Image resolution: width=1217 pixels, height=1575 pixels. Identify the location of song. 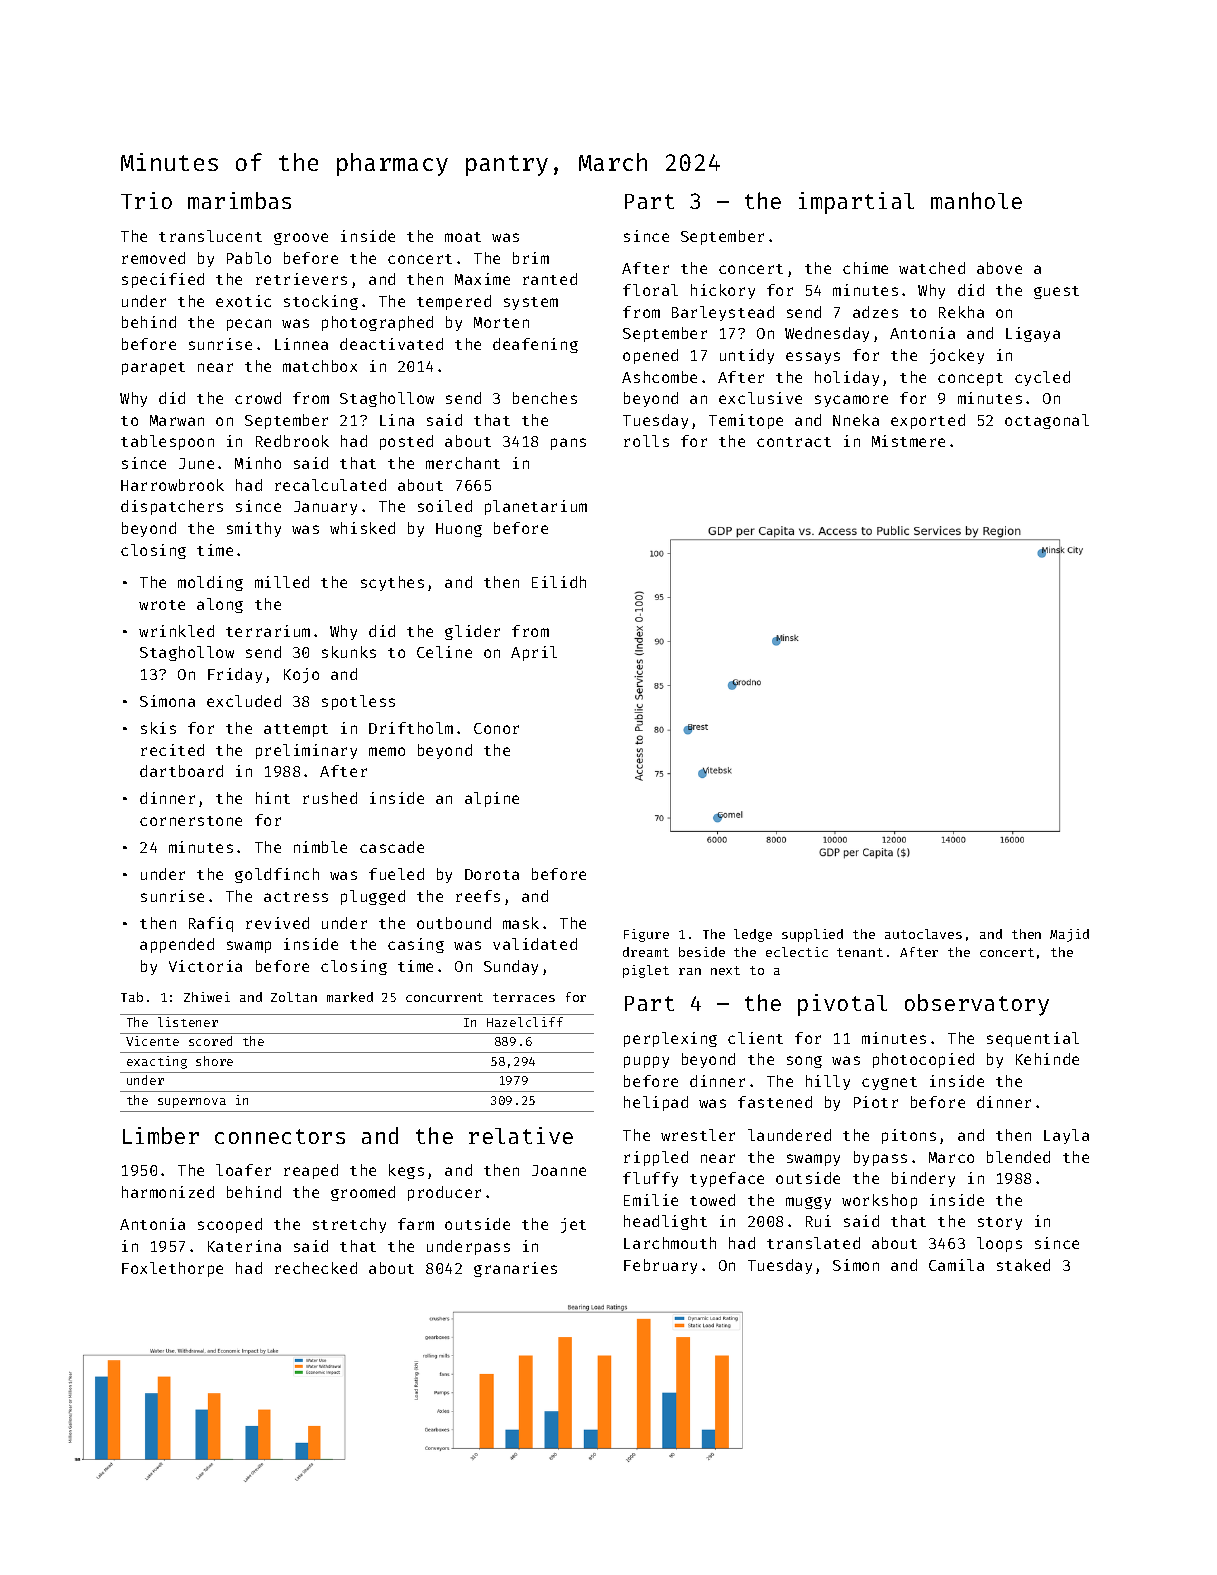
(804, 1062).
